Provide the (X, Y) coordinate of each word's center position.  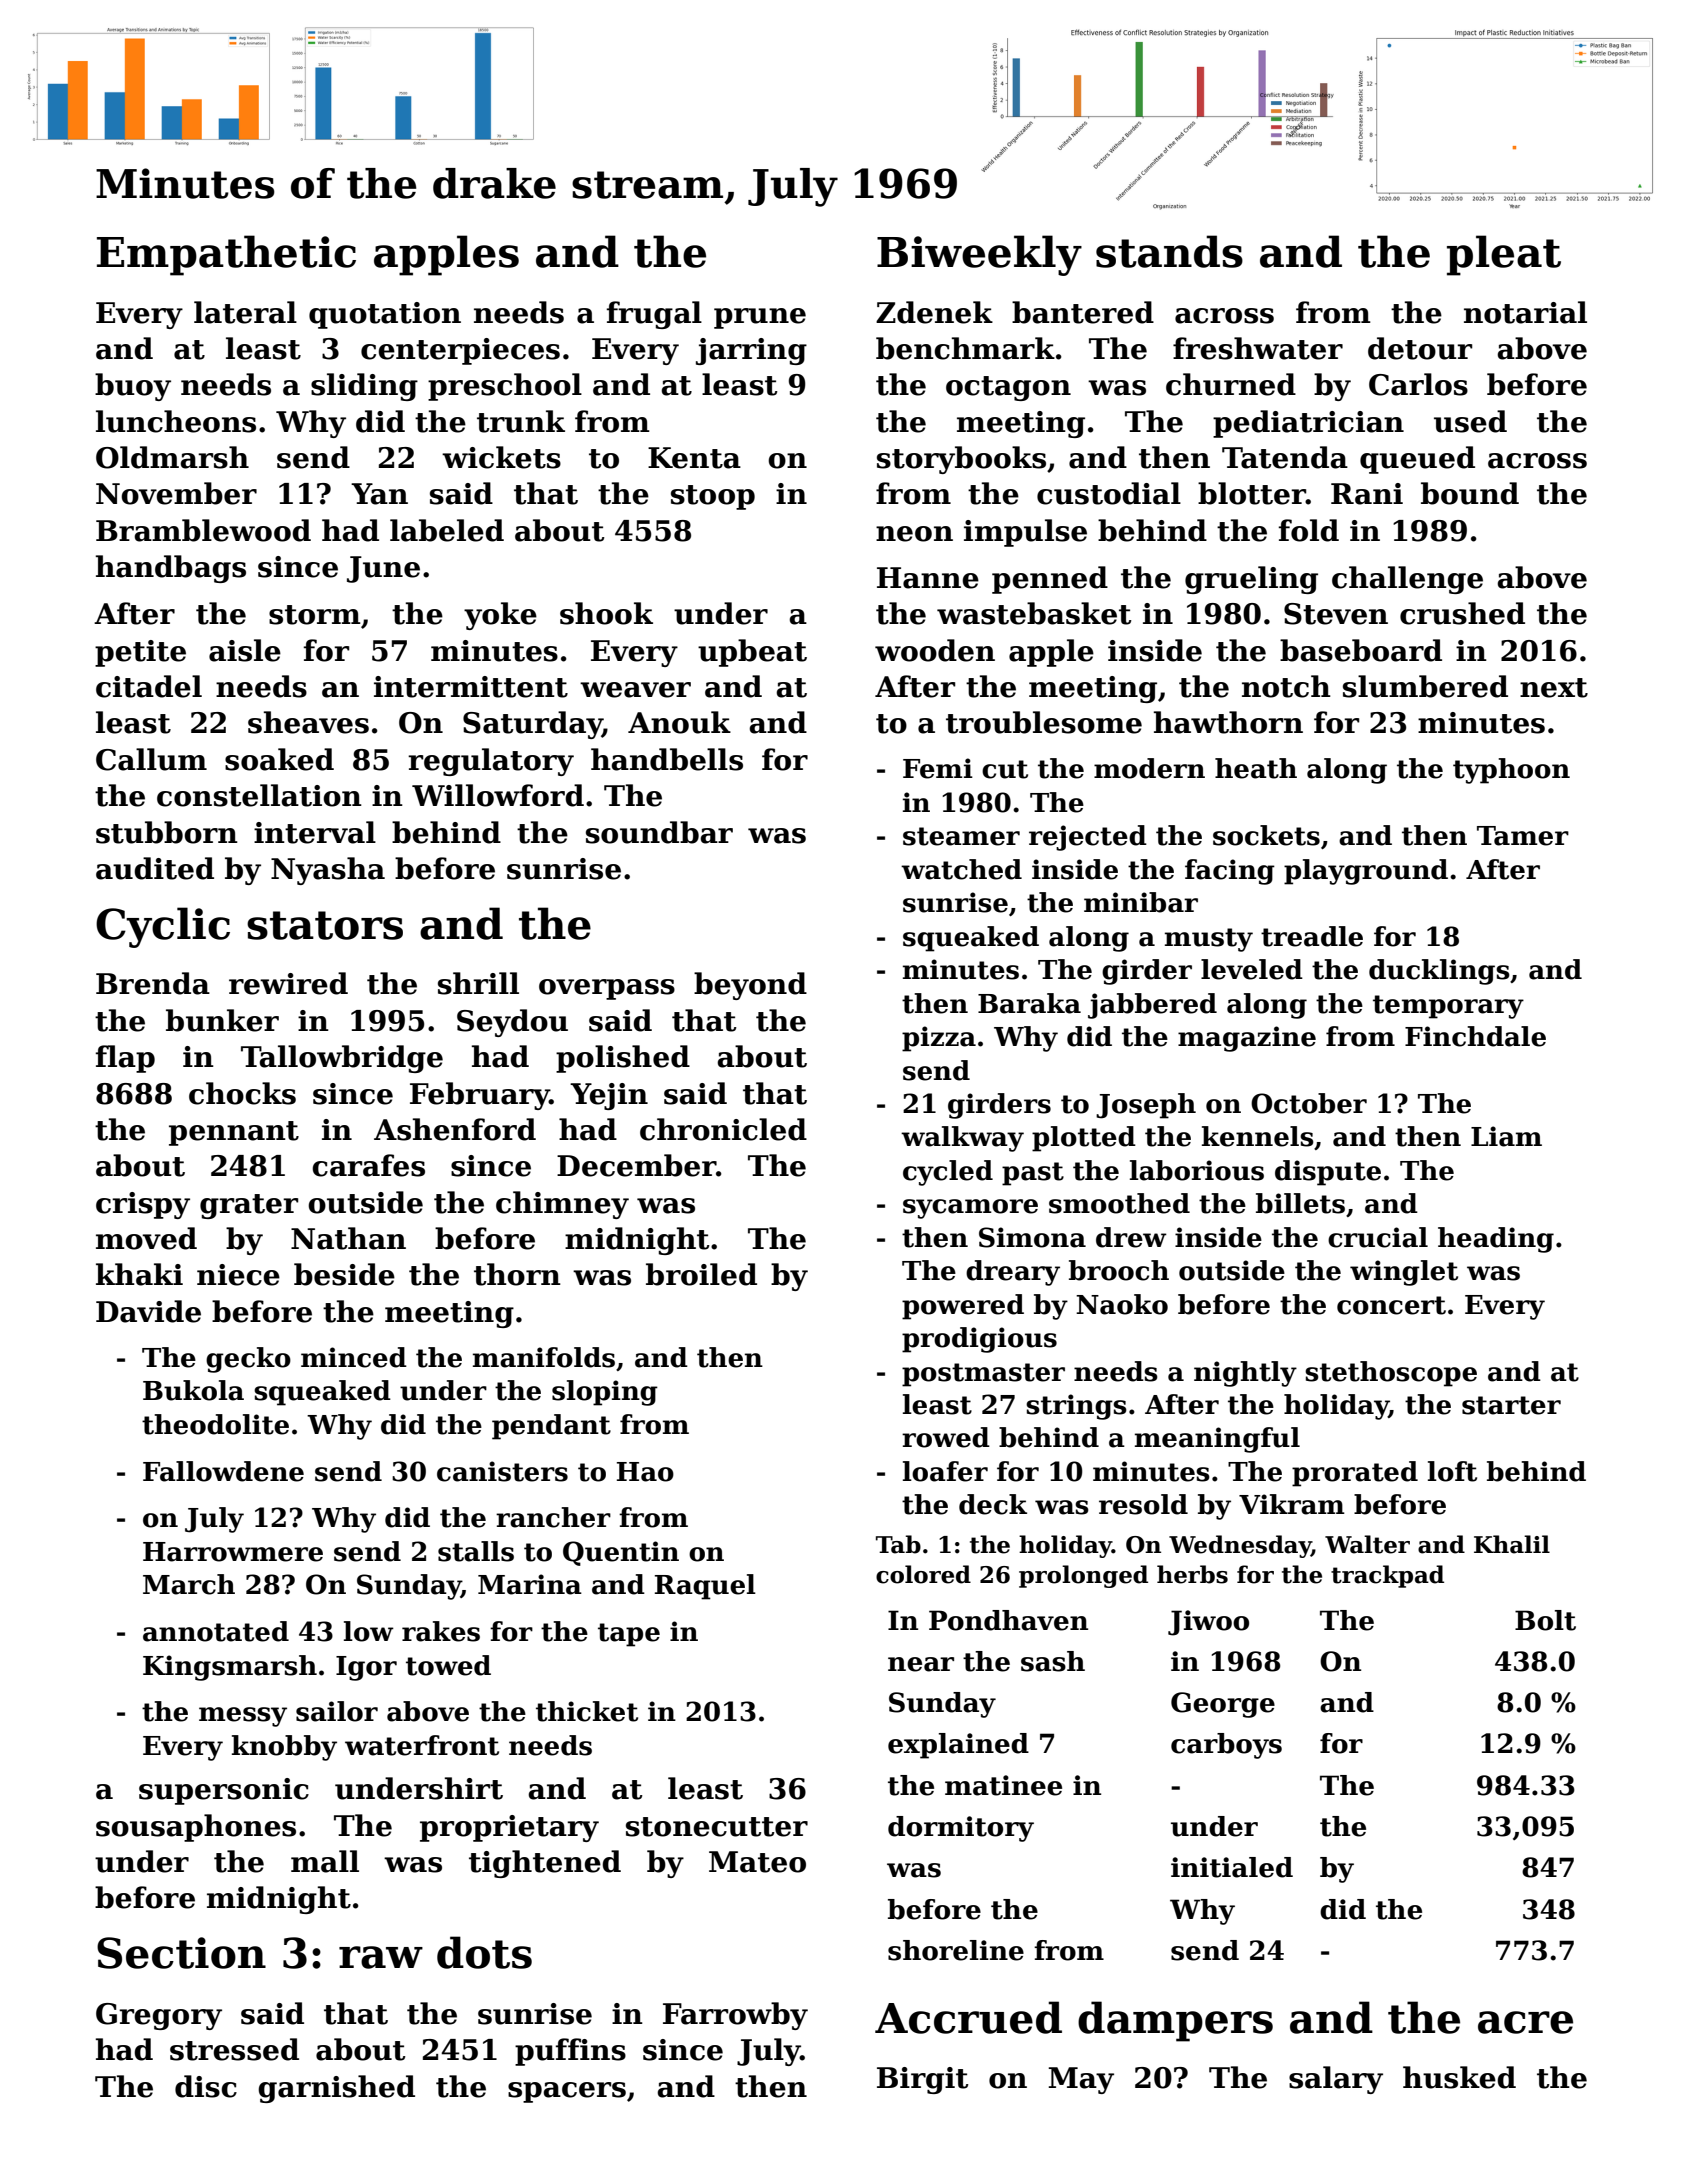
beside (344, 1274)
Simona (1032, 1237)
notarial (1525, 312)
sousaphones (196, 1828)
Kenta (694, 458)
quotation (385, 315)
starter (1511, 1405)
